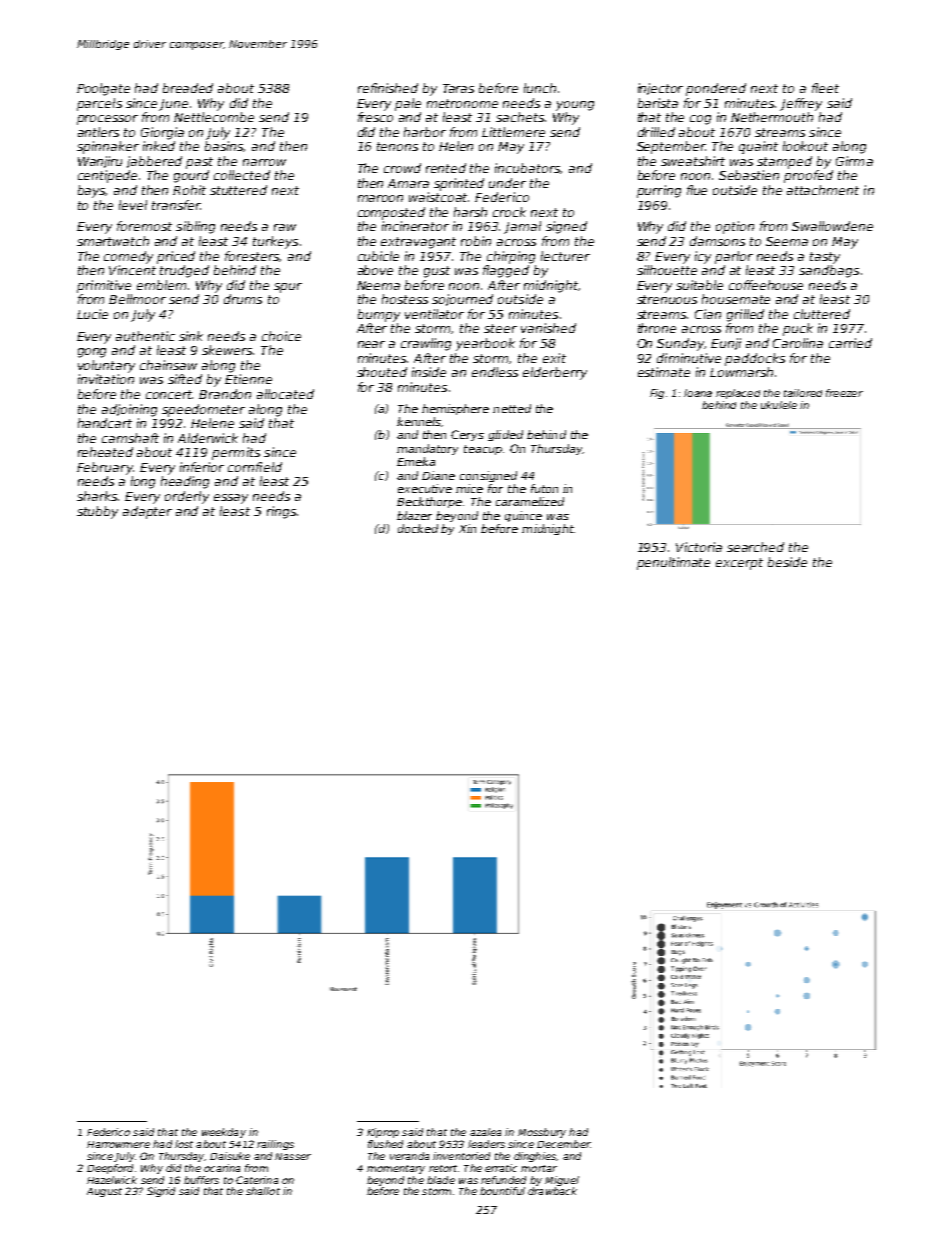 Image resolution: width=952 pixels, height=1233 pixels. What do you see at coordinates (660, 89) in the screenshot?
I see `injector` at bounding box center [660, 89].
